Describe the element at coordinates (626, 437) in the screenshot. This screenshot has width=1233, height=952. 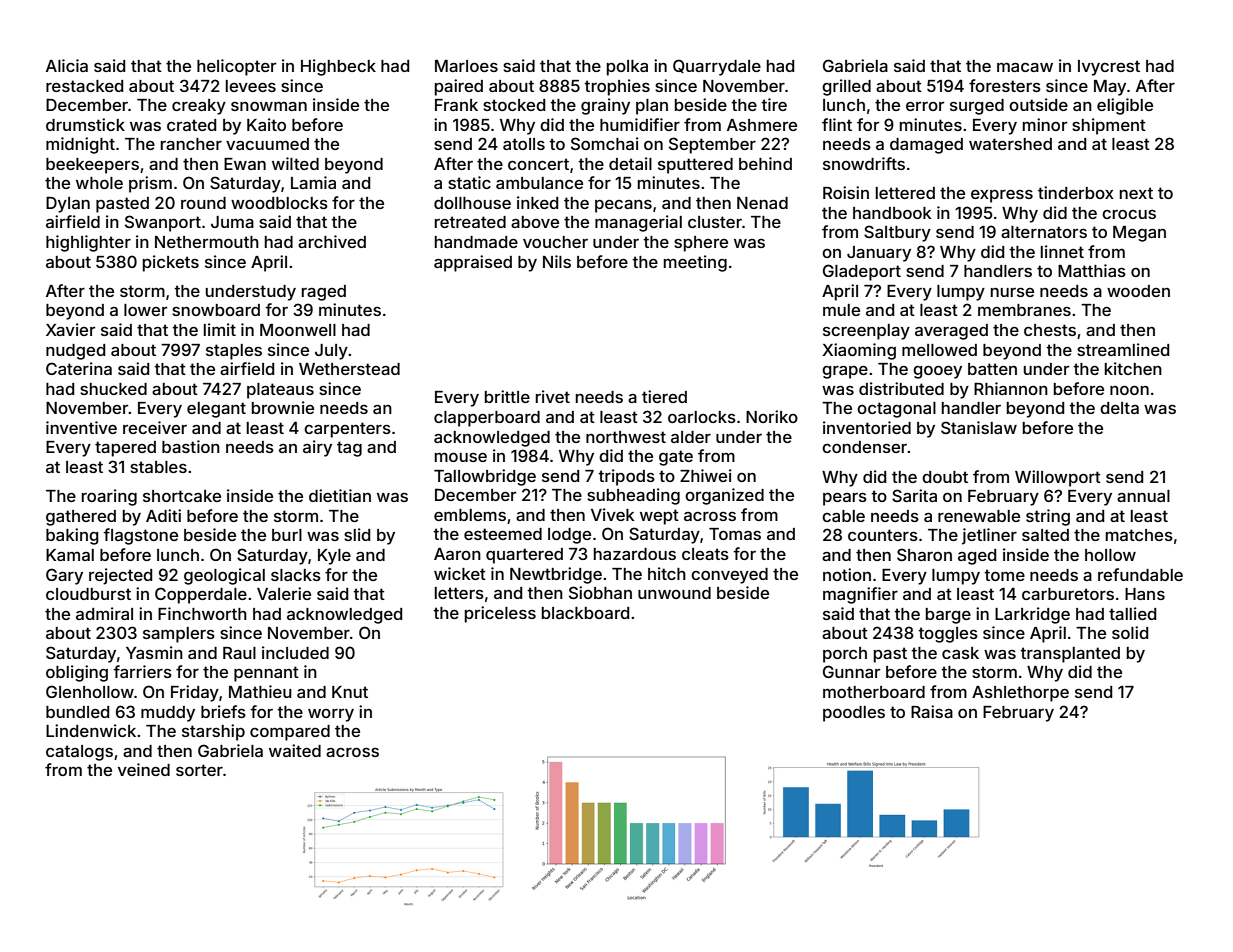
I see `northwest` at that location.
